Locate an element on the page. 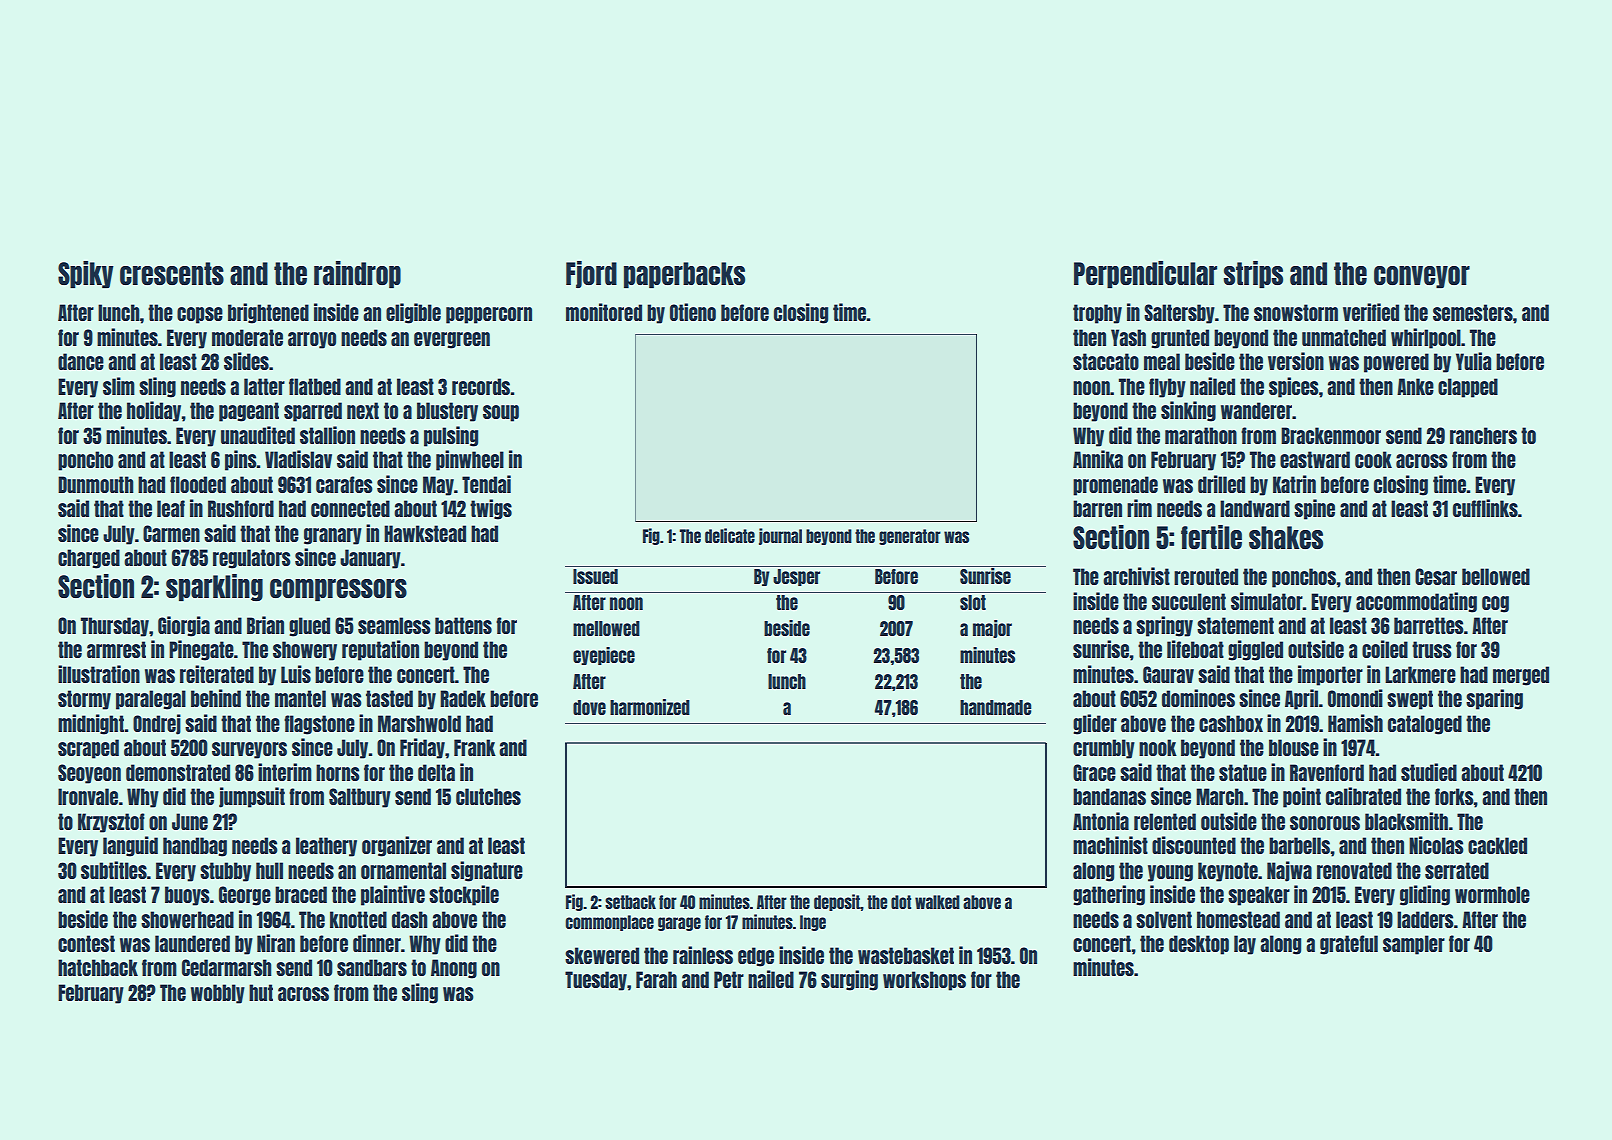  strips is located at coordinates (1253, 275).
